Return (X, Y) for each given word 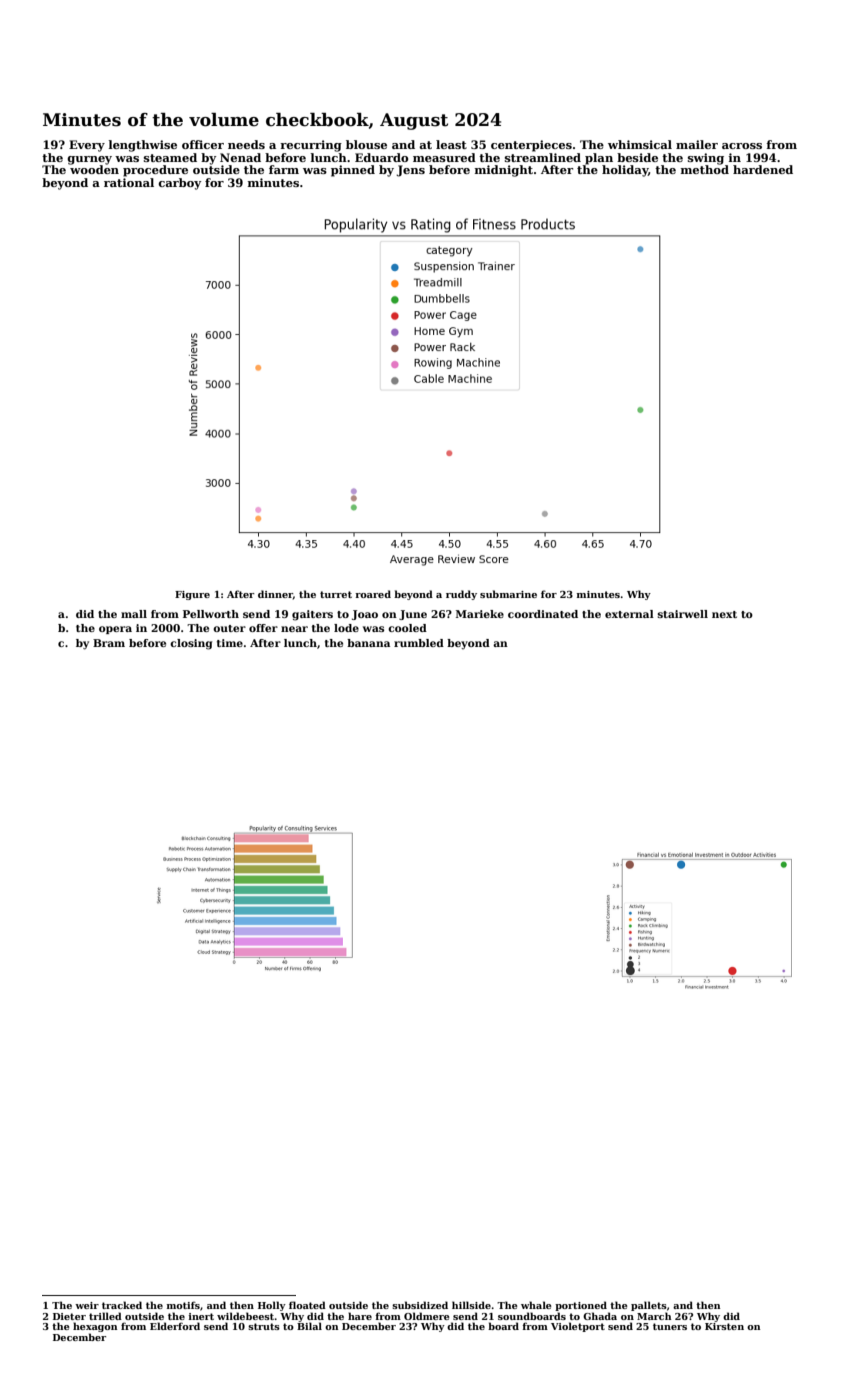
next (724, 614)
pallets (649, 1306)
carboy (179, 184)
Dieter (69, 1316)
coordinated (543, 614)
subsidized (420, 1305)
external (629, 614)
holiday (625, 171)
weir (87, 1305)
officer (203, 144)
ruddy (461, 595)
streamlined (543, 157)
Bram (109, 643)
